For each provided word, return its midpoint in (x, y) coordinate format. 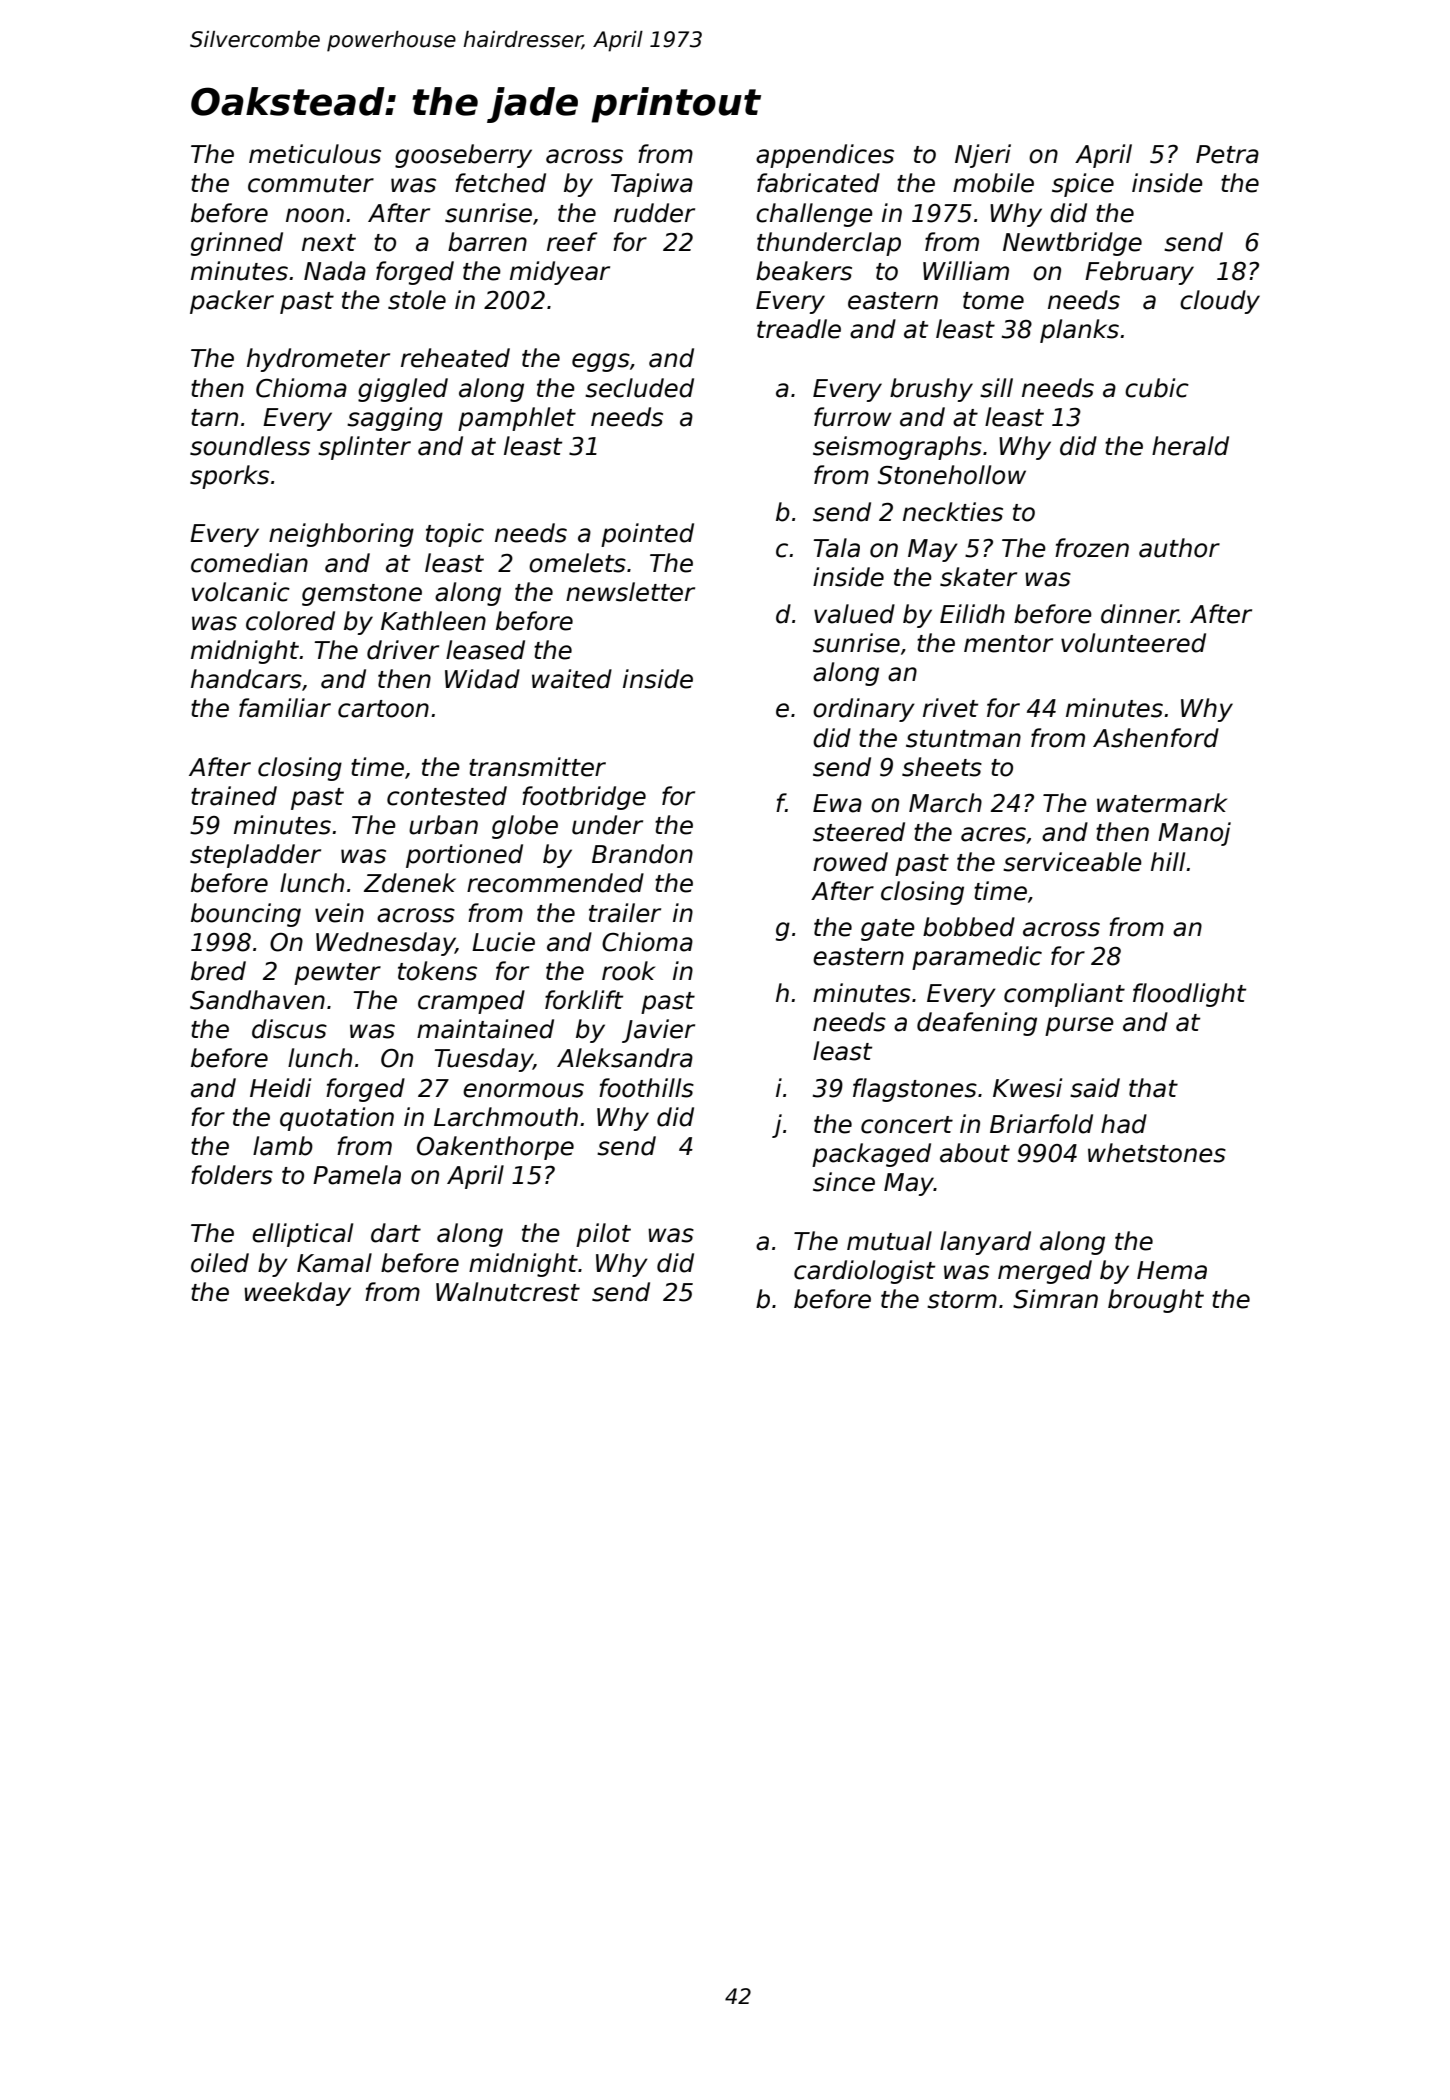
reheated (455, 358)
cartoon (383, 709)
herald (1190, 446)
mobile (993, 183)
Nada (335, 271)
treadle (799, 329)
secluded (639, 388)
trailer (625, 913)
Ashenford (1156, 738)
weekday (297, 1294)
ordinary (864, 710)
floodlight (1189, 995)
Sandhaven (257, 1000)
